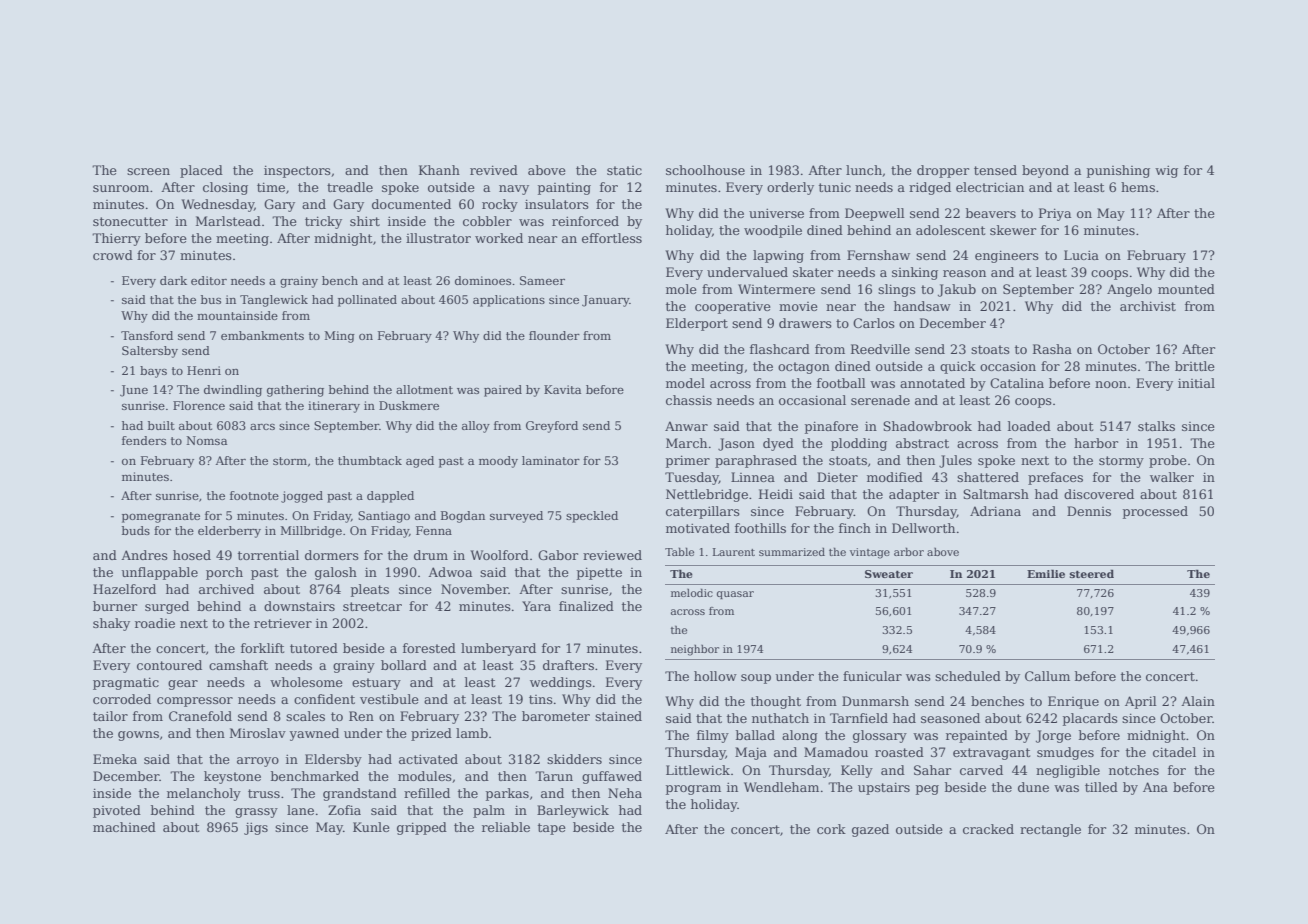  What do you see at coordinates (968, 676) in the screenshot?
I see `scheduled` at bounding box center [968, 676].
